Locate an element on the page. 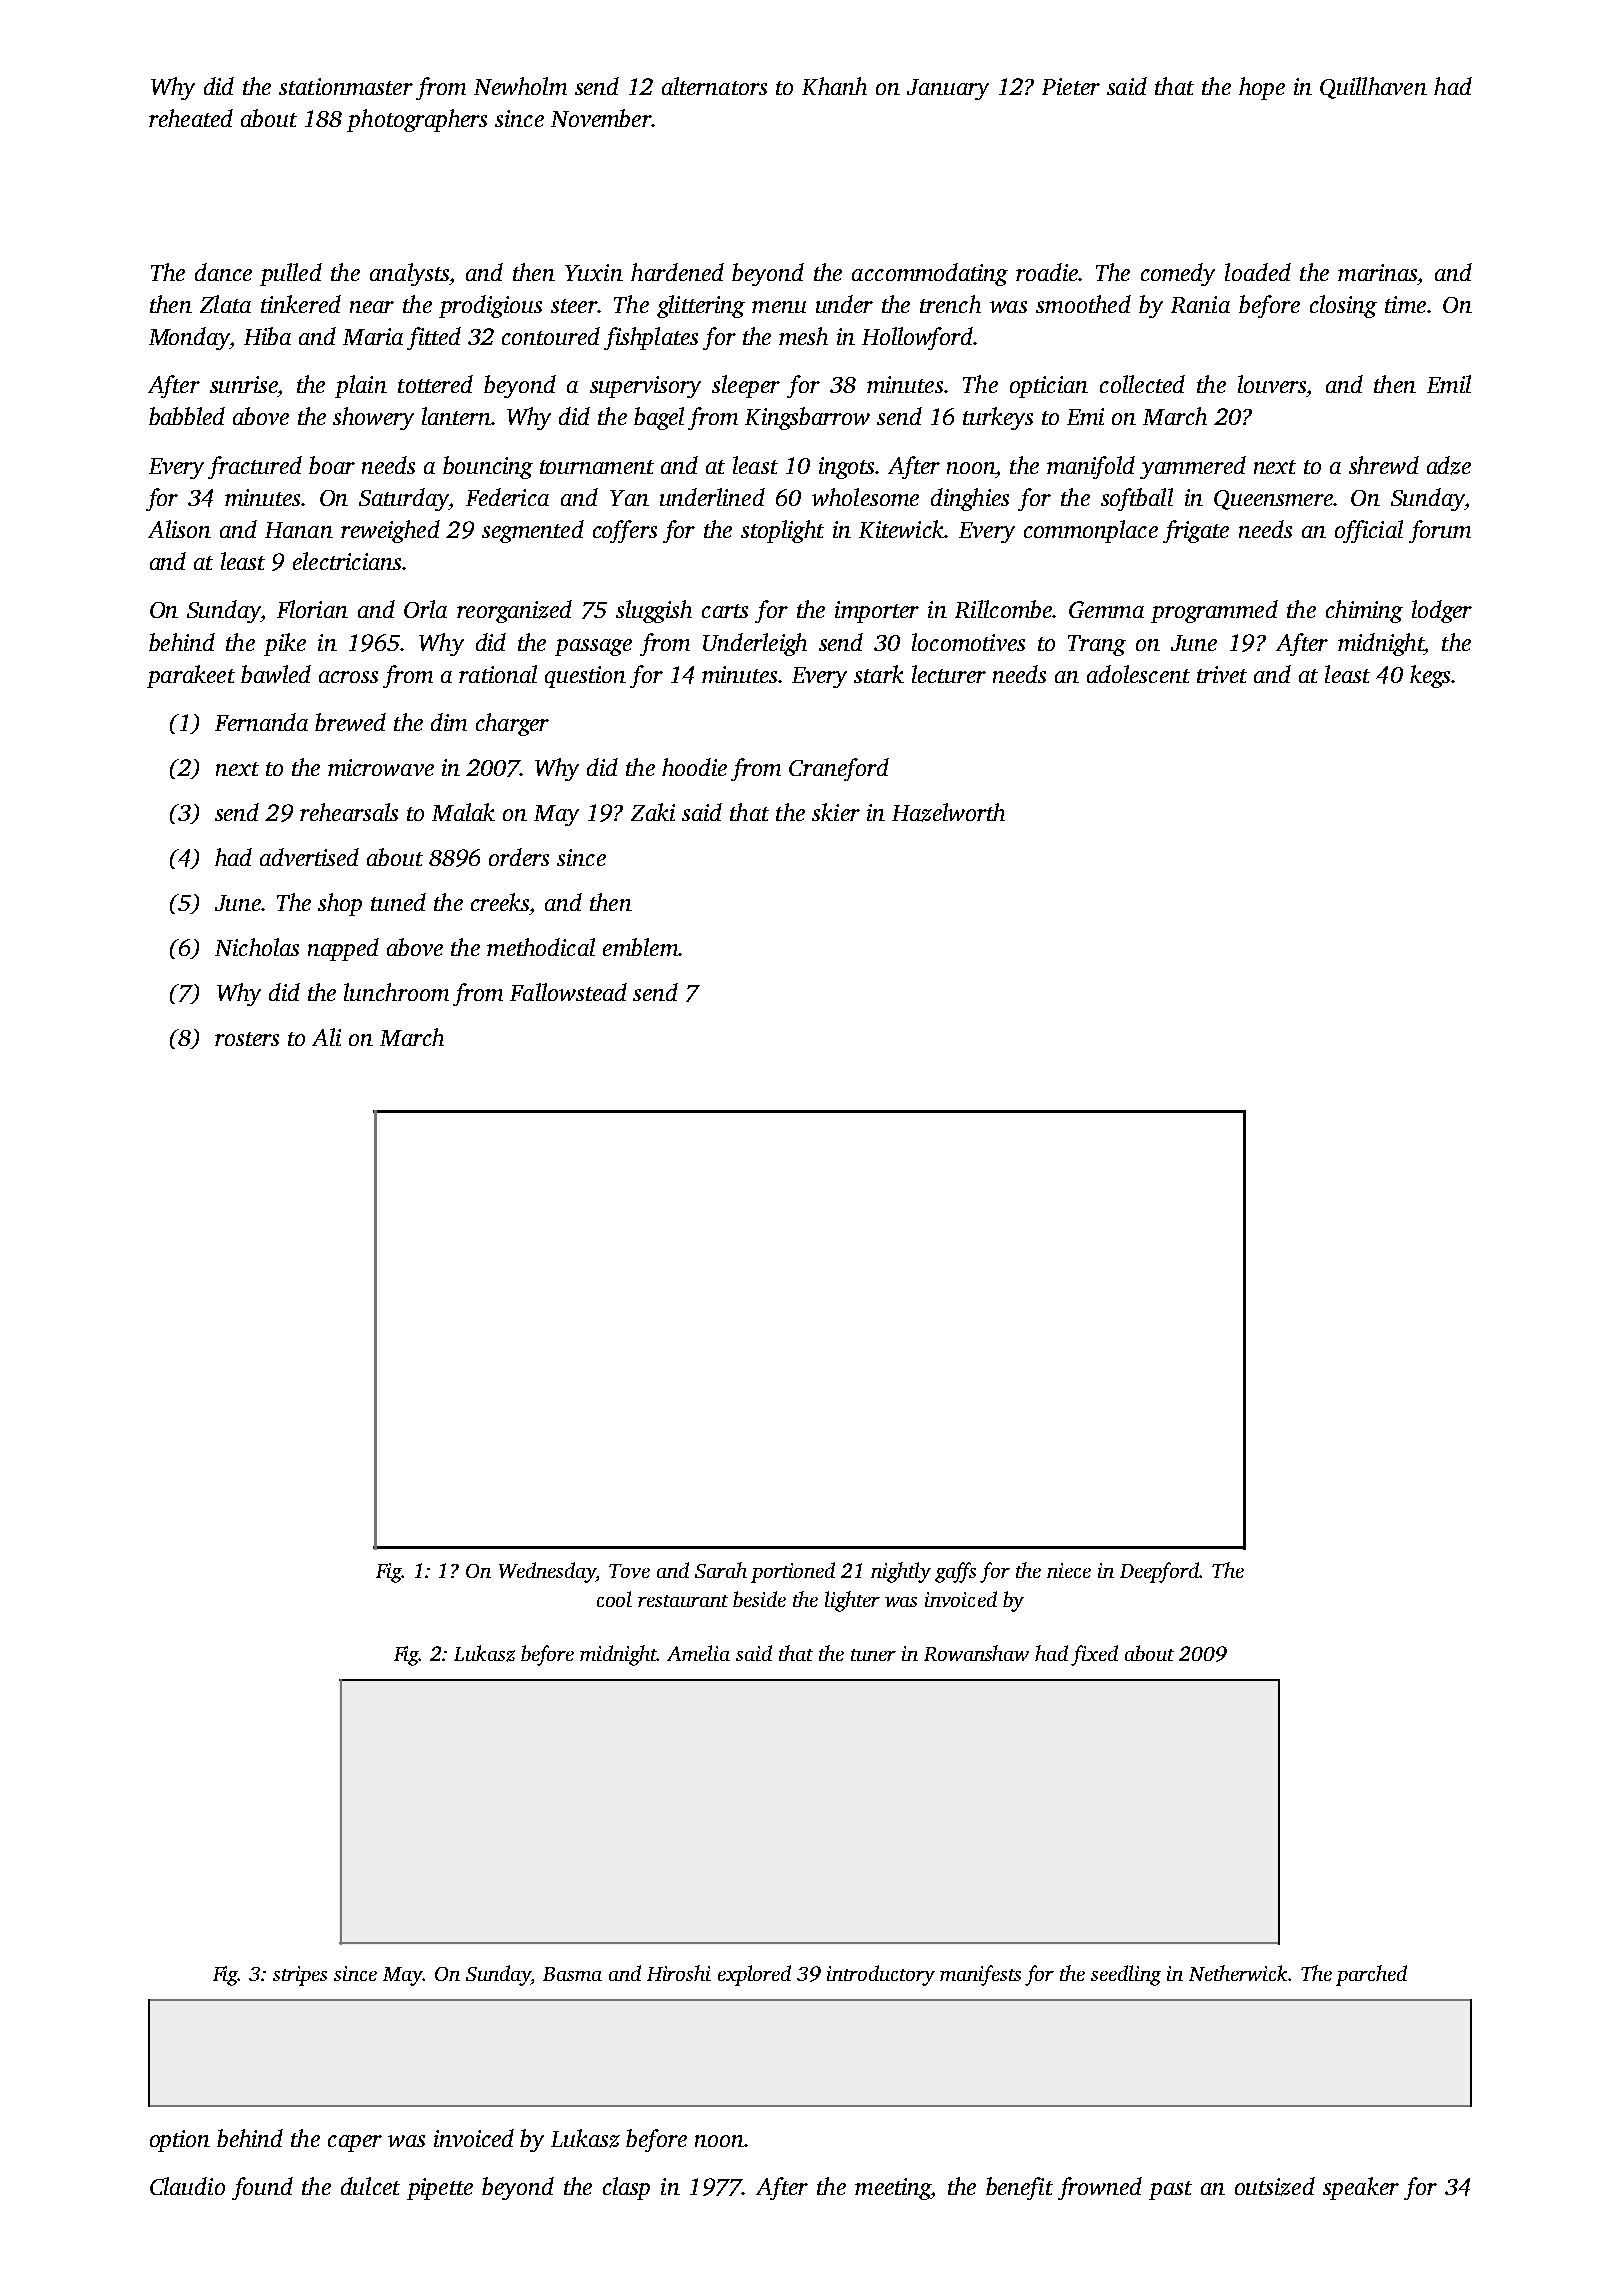 The height and width of the document is (2292, 1620). clasp is located at coordinates (626, 2188).
